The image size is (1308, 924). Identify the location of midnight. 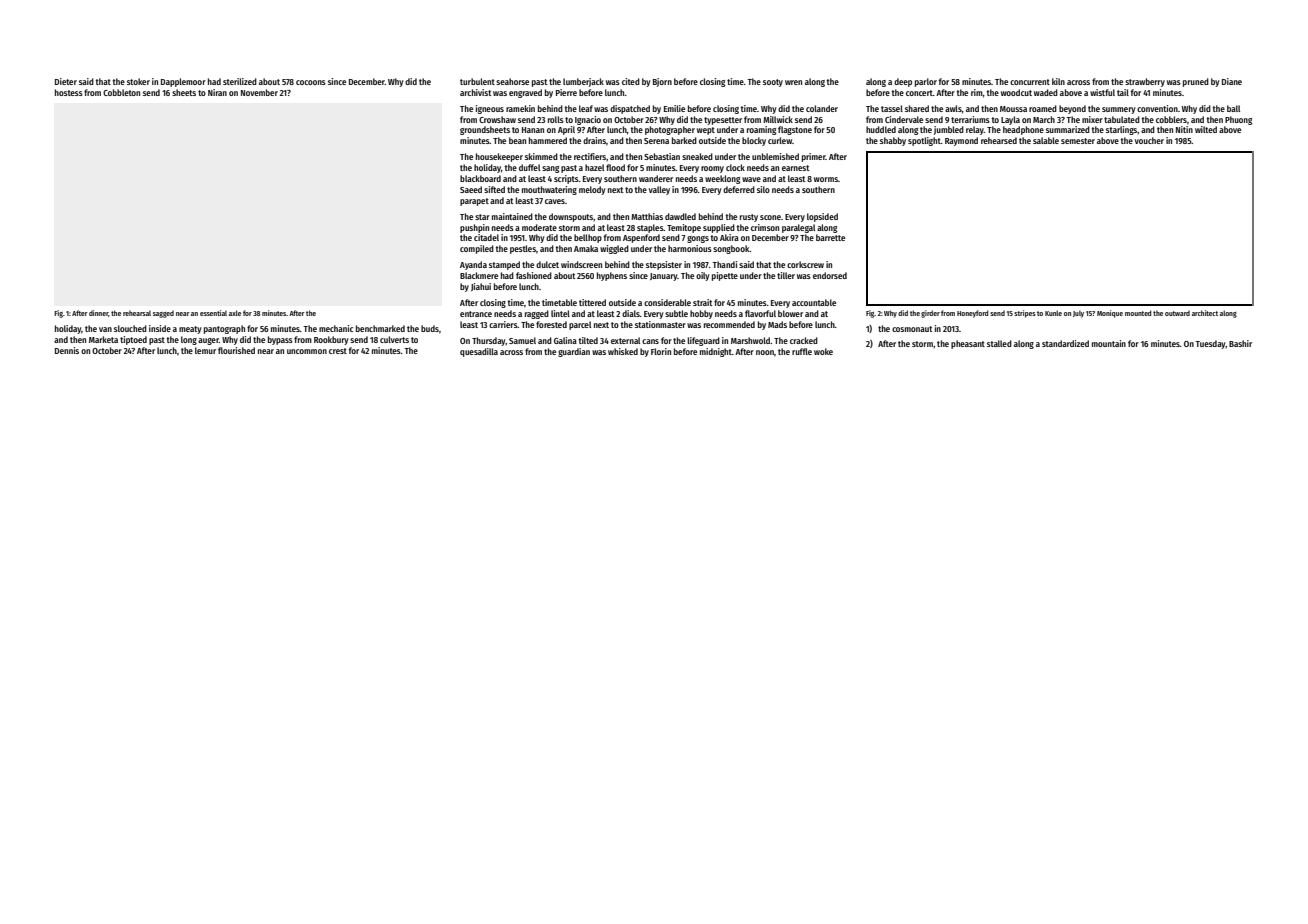
(716, 352).
